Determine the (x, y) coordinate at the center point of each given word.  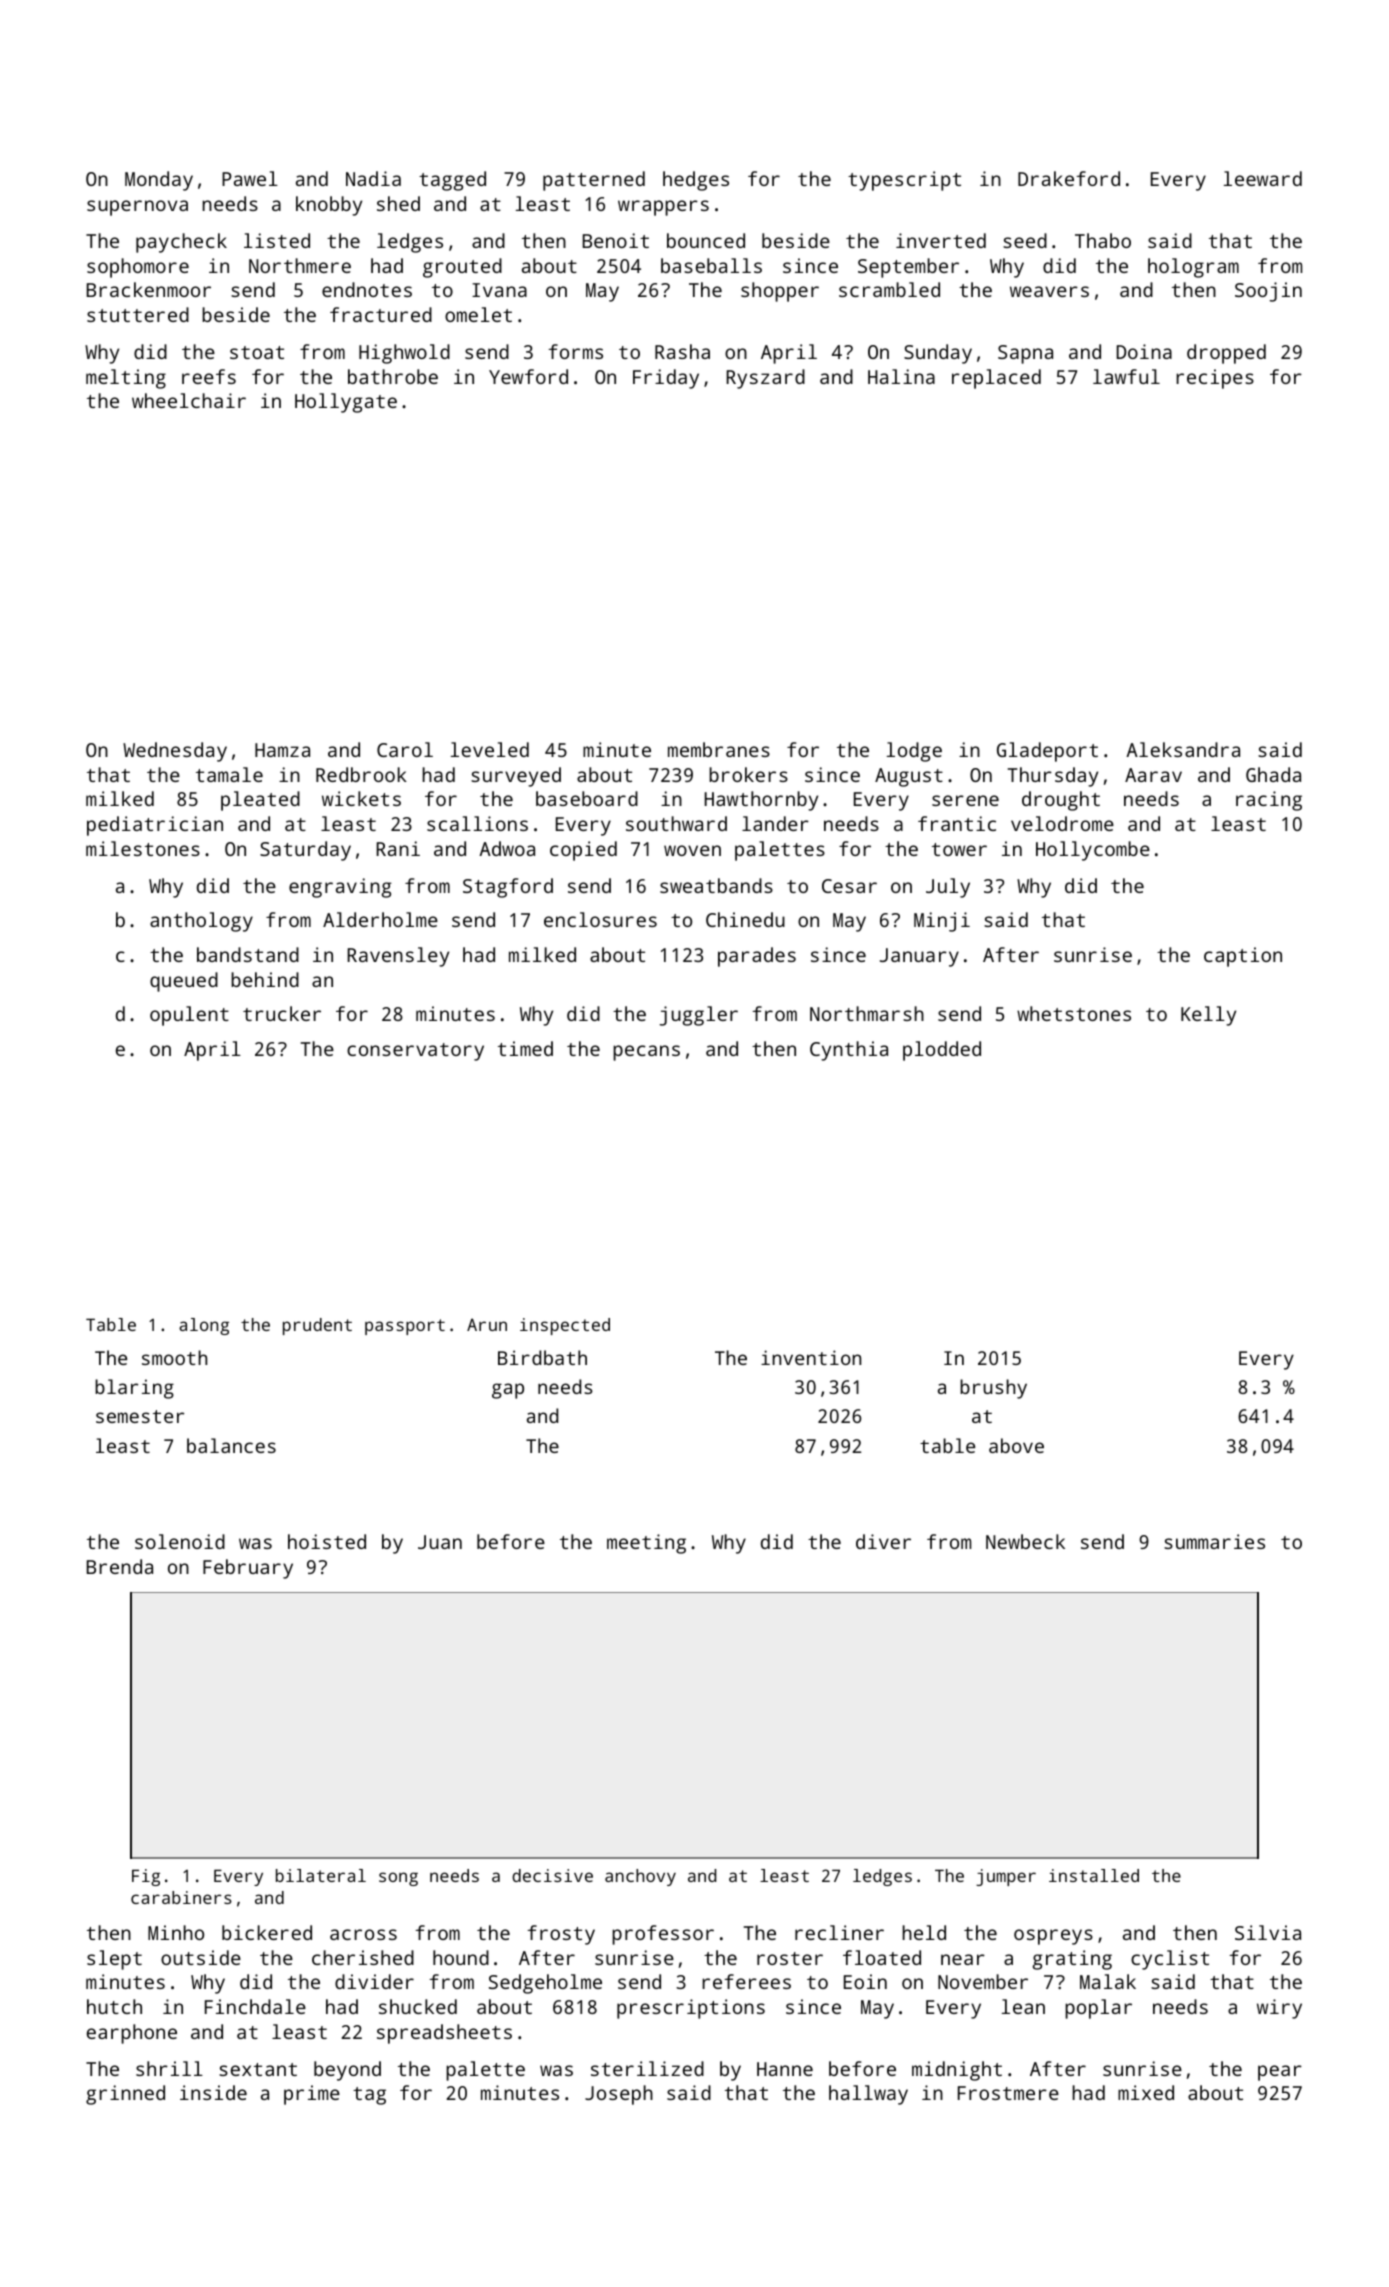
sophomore (138, 268)
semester (140, 1416)
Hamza (282, 750)
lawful (1126, 376)
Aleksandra (1183, 749)
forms (575, 351)
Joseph (619, 2095)
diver (883, 1541)
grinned (125, 2095)
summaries (1214, 1541)
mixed (1146, 2092)
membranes (719, 749)
